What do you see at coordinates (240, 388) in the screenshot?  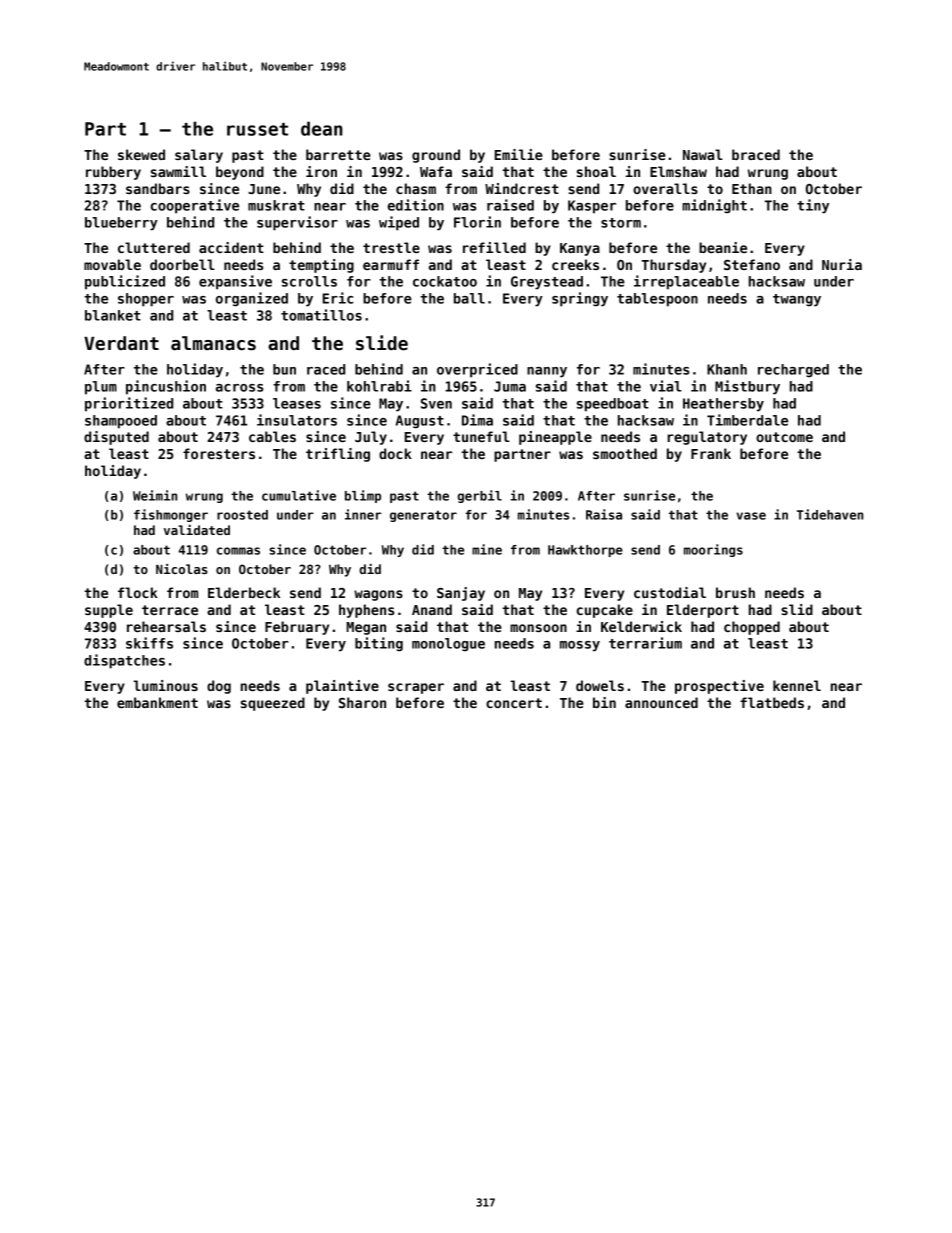 I see `across` at bounding box center [240, 388].
